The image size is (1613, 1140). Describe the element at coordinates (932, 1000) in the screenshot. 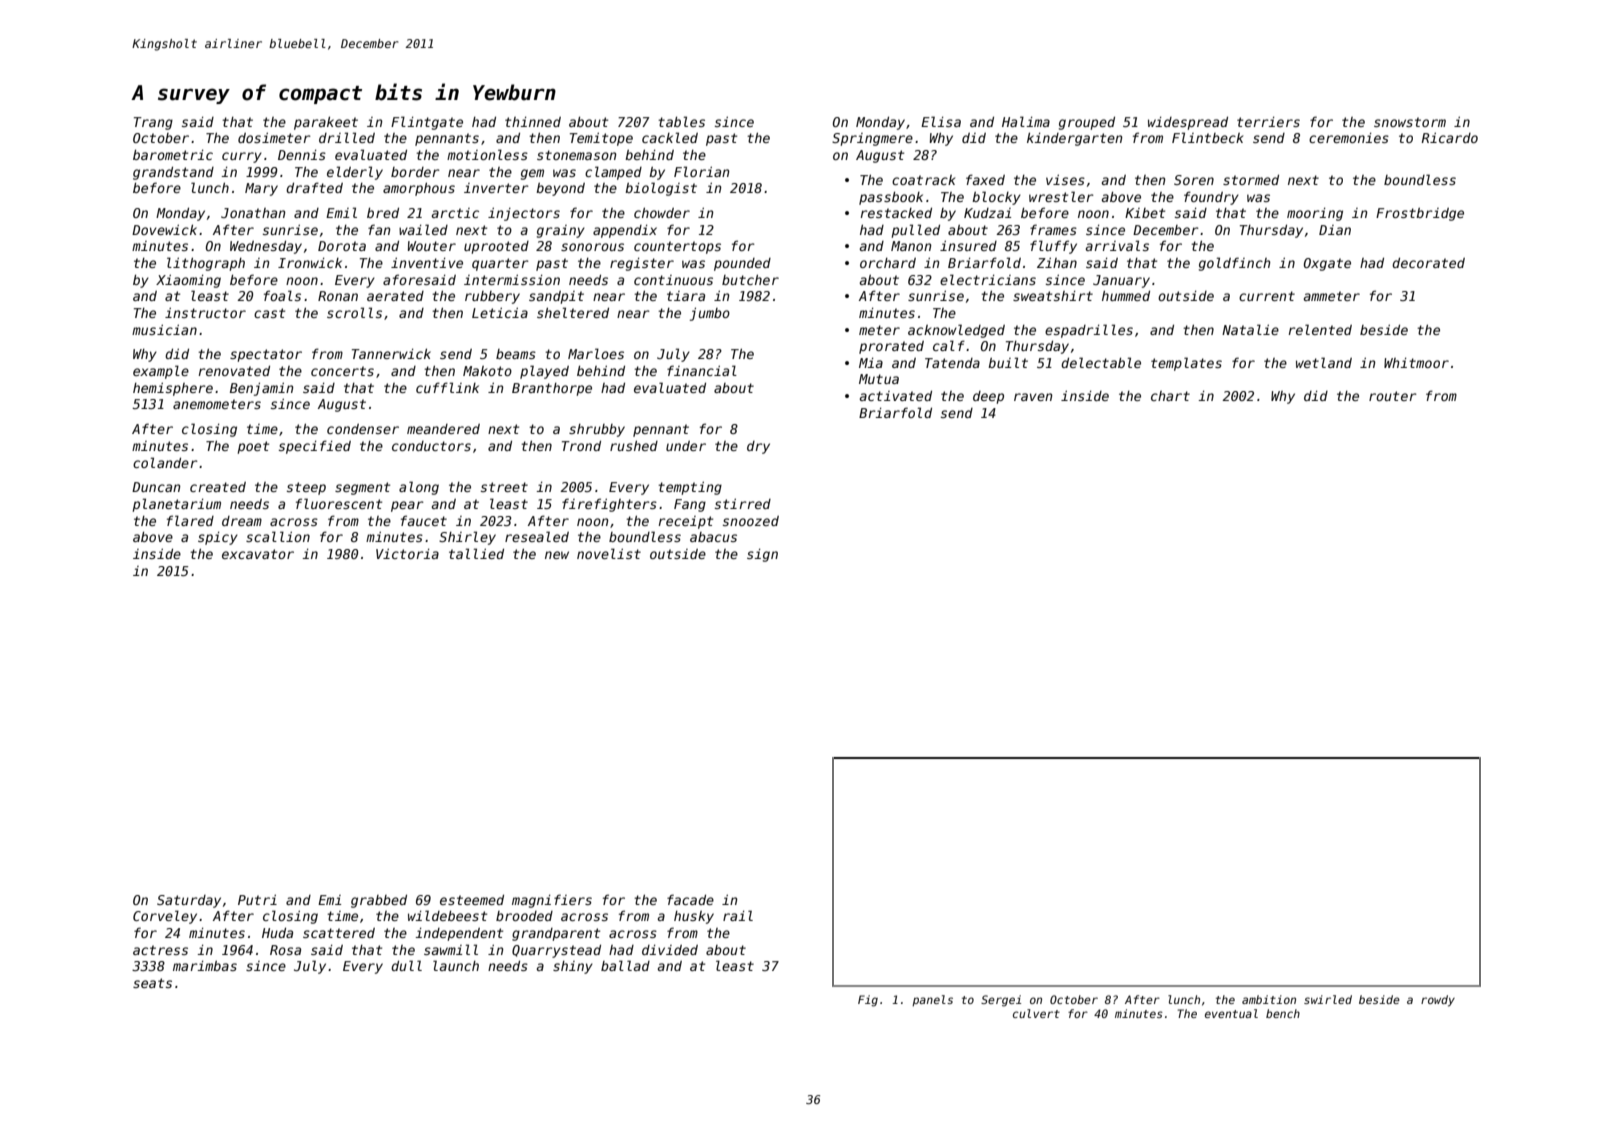

I see `panels` at that location.
